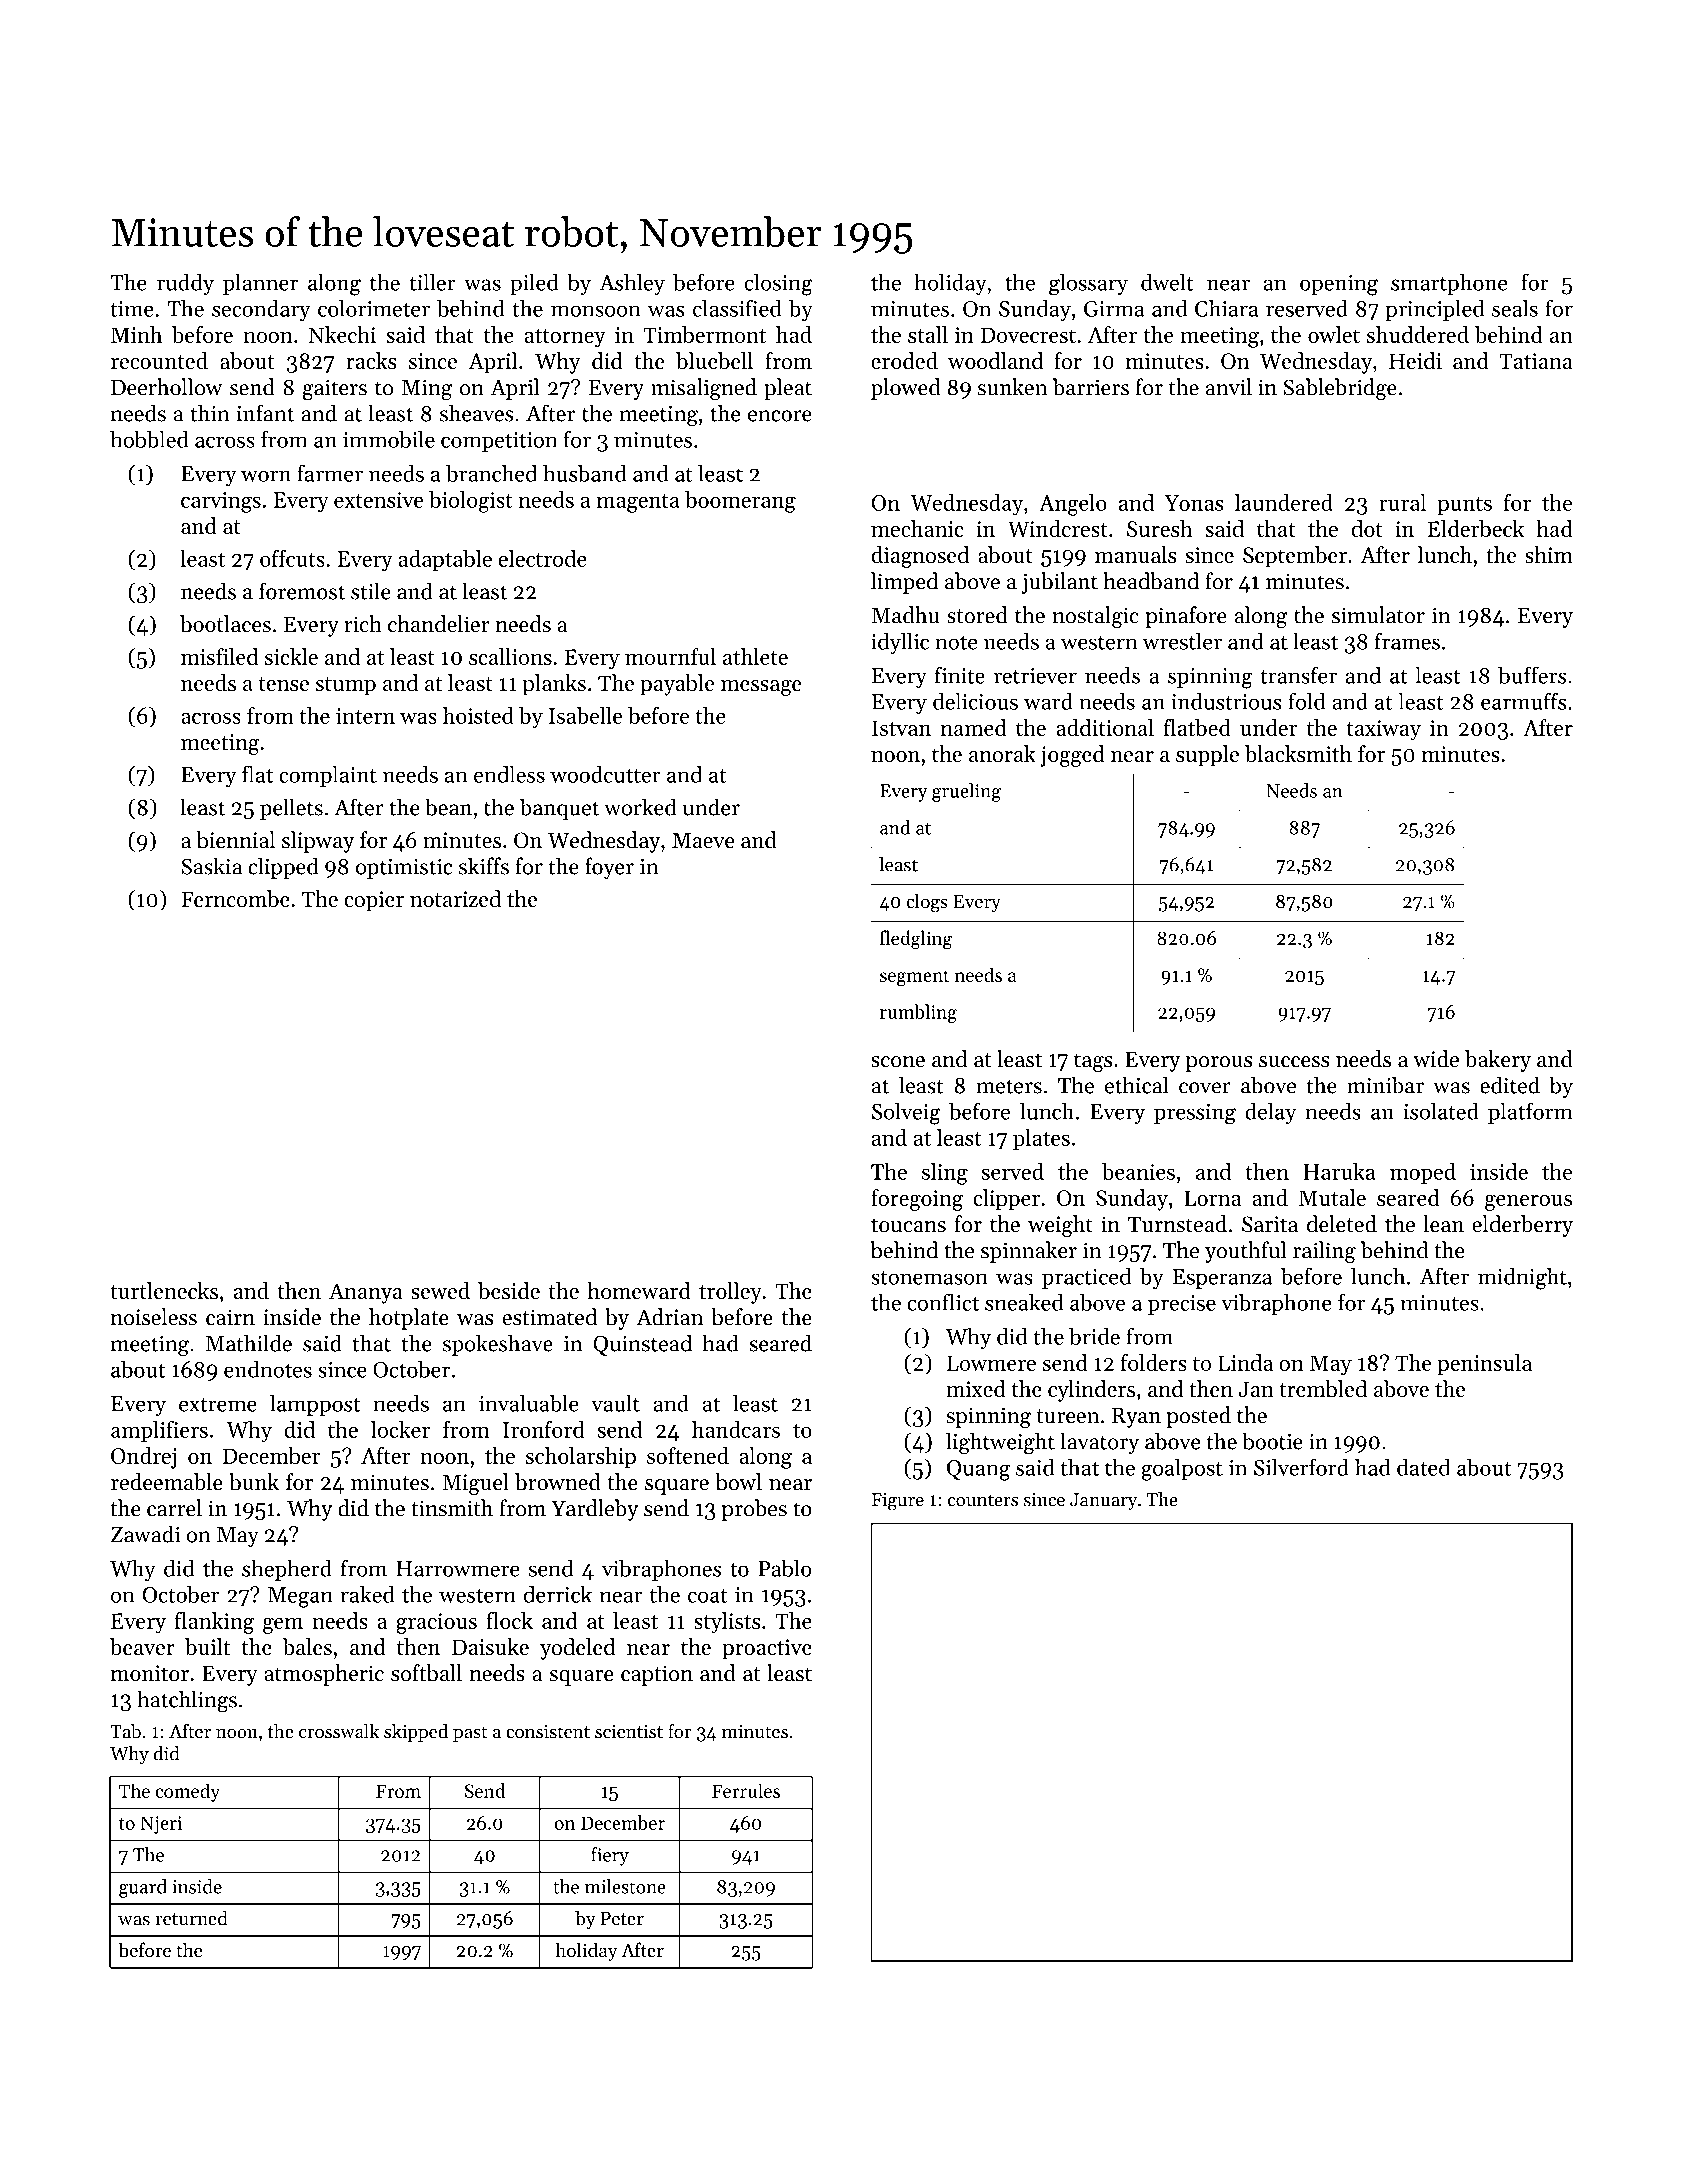 The width and height of the screenshot is (1683, 2178). What do you see at coordinates (755, 656) in the screenshot?
I see `athlete` at bounding box center [755, 656].
